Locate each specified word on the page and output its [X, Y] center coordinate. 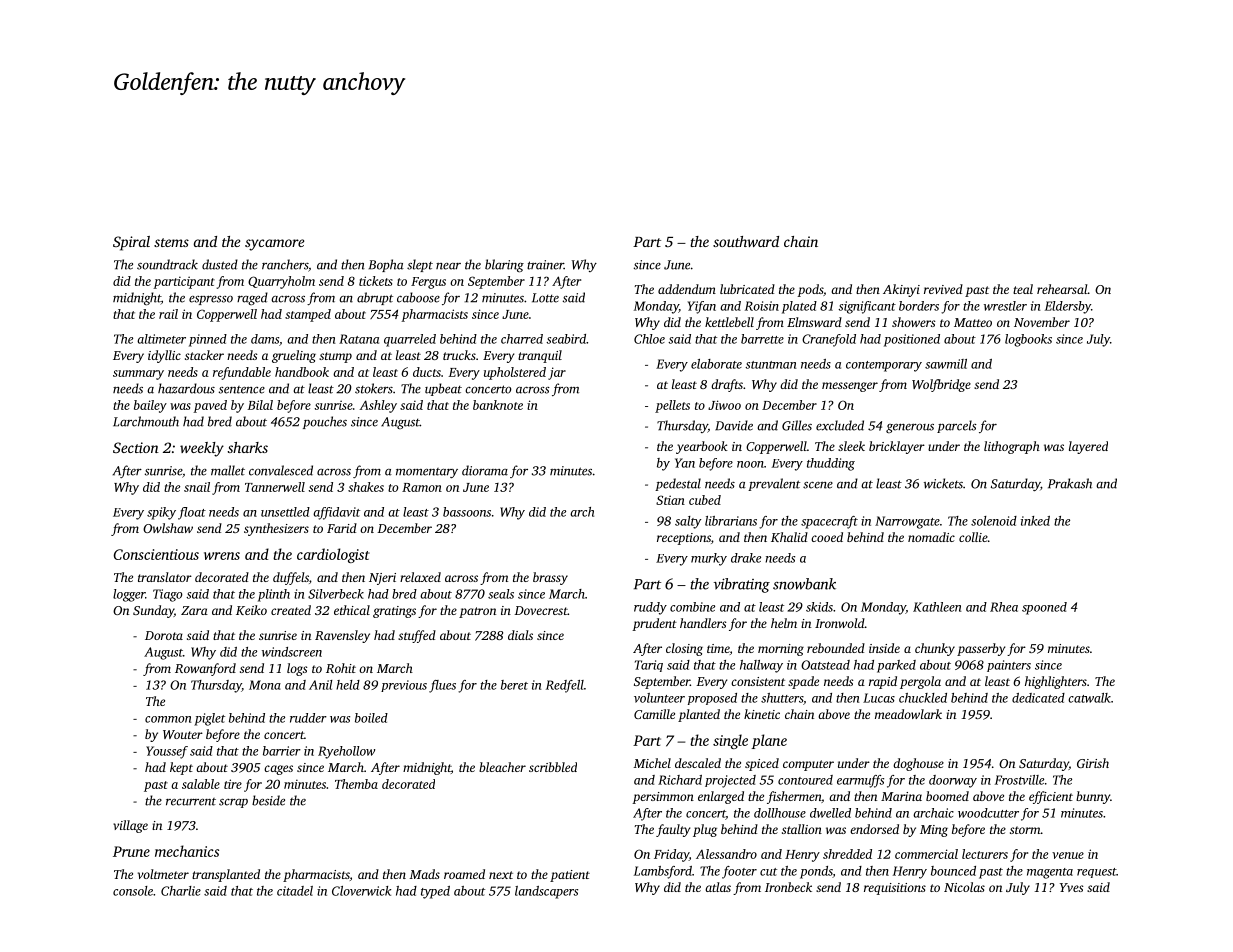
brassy [550, 578]
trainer [545, 265]
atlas [718, 887]
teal [1023, 289]
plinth [274, 595]
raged [252, 298]
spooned [1044, 608]
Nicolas [964, 887]
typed [435, 892]
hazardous [186, 388]
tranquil [540, 356]
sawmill [946, 364]
